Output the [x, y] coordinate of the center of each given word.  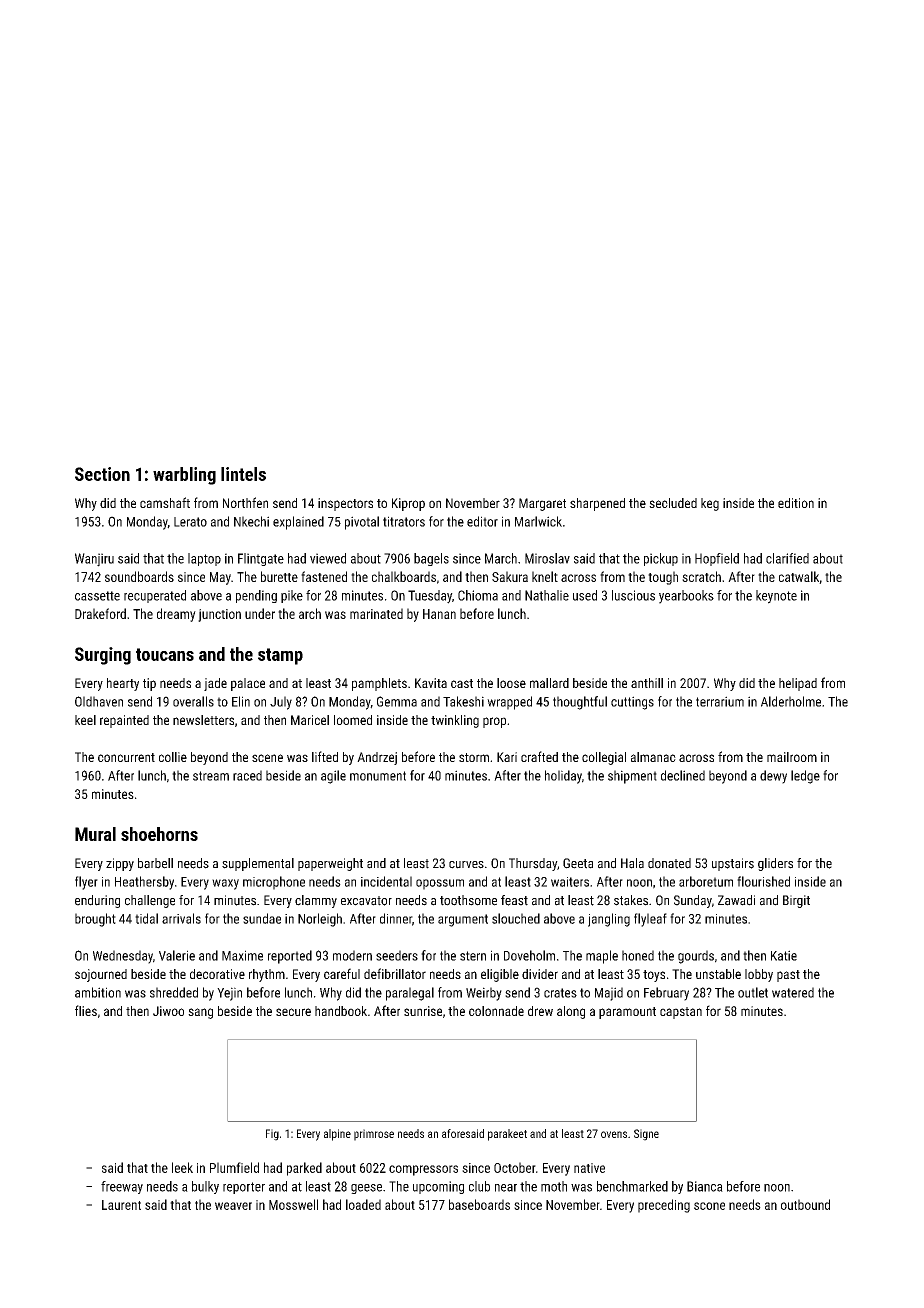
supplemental [258, 864]
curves [466, 865]
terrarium [720, 701]
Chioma [478, 595]
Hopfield [717, 559]
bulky [205, 1187]
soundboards [139, 576]
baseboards [479, 1204]
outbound [805, 1204]
